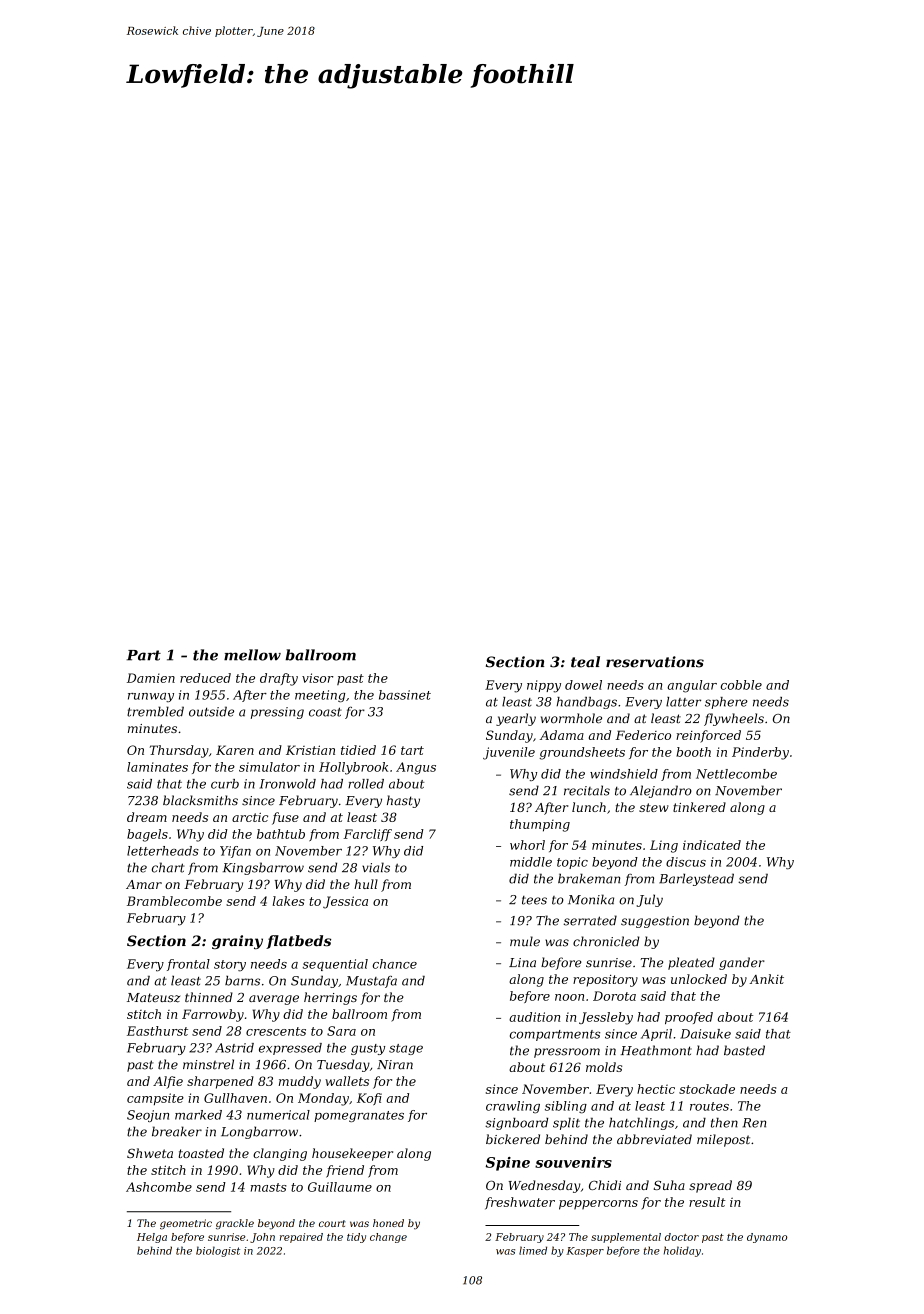 The image size is (924, 1314). What do you see at coordinates (686, 862) in the screenshot?
I see `discus` at bounding box center [686, 862].
